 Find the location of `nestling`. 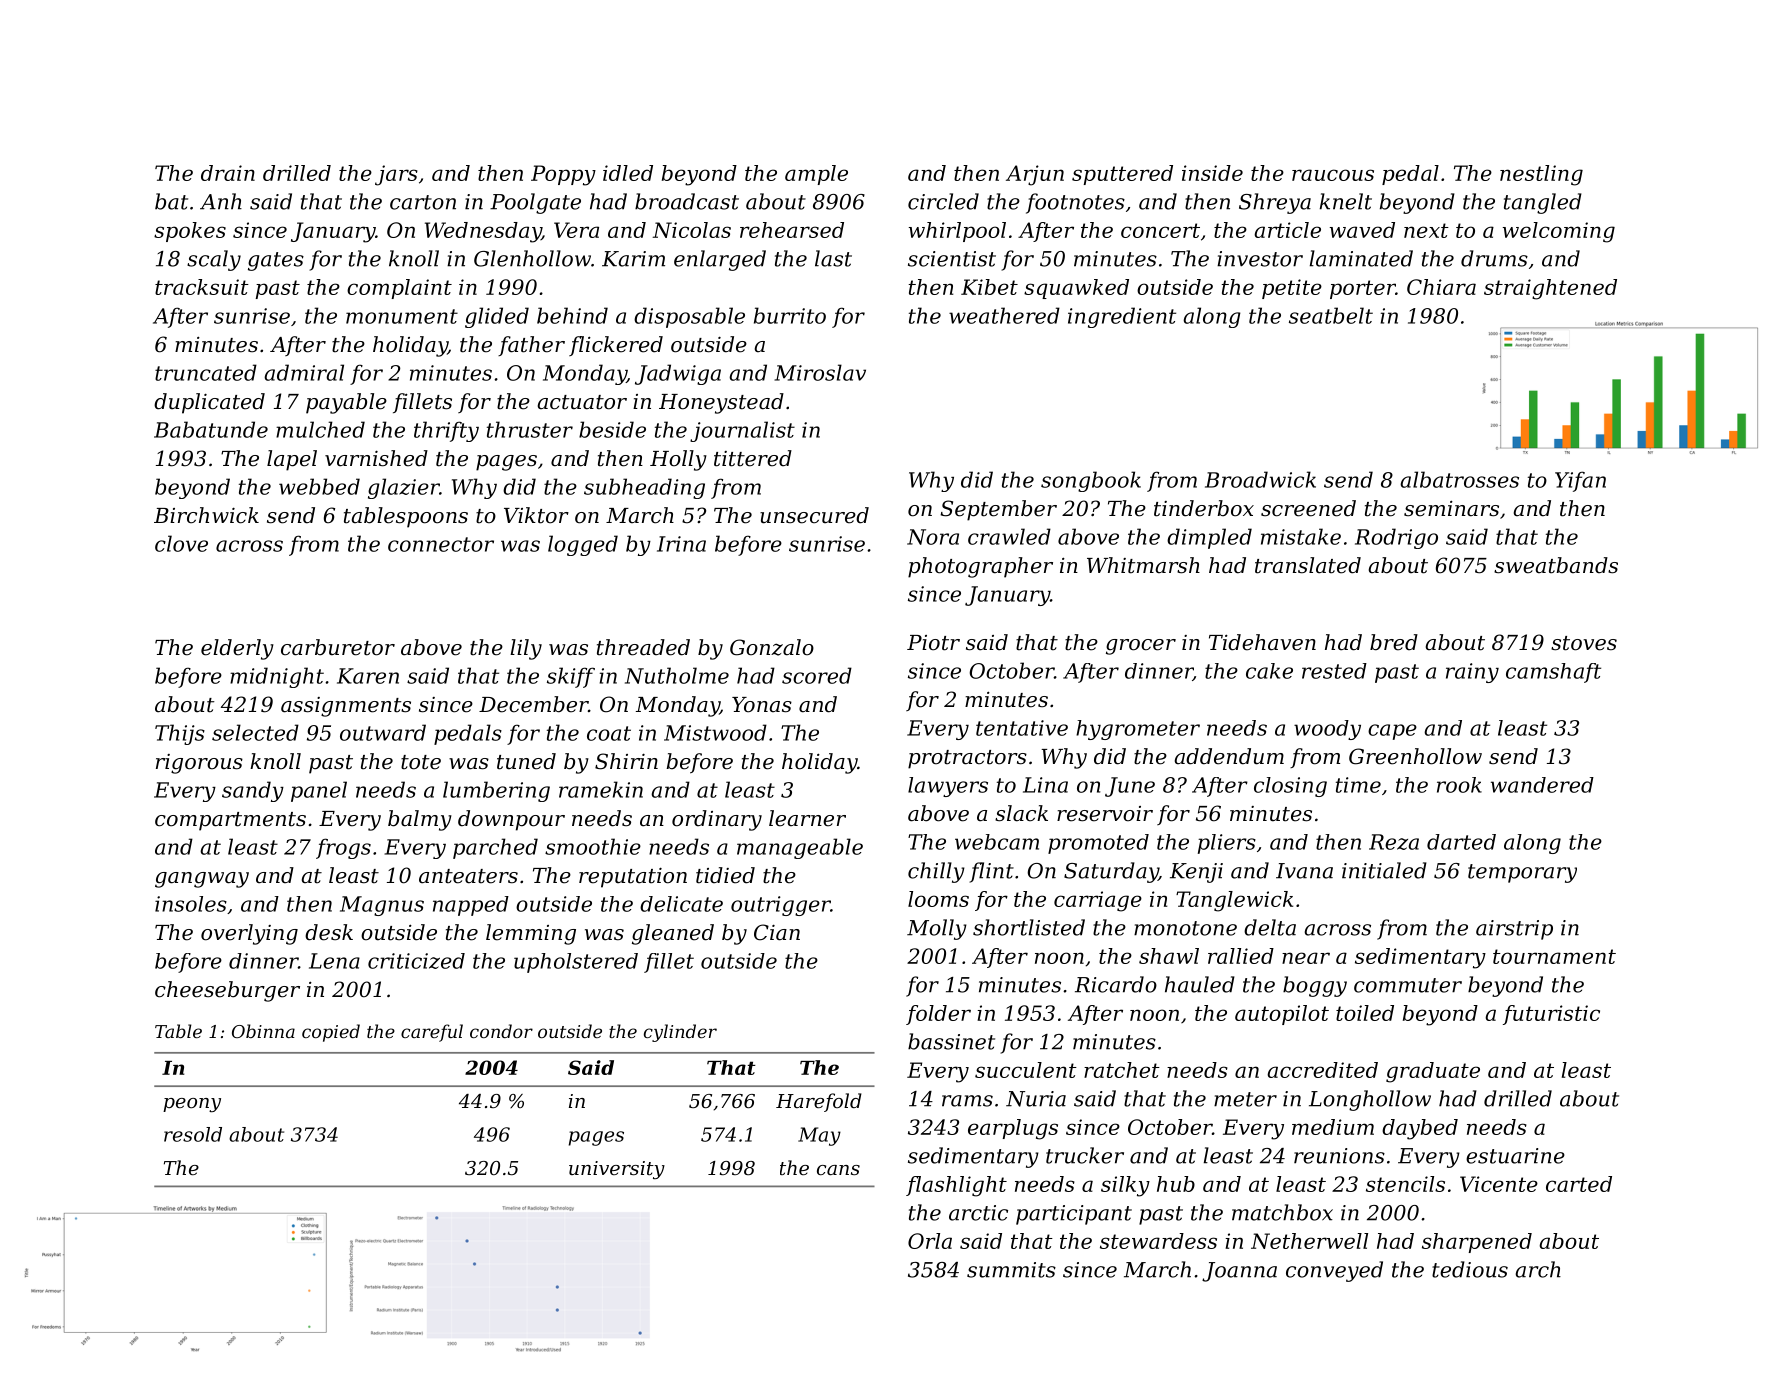

nestling is located at coordinates (1541, 175).
